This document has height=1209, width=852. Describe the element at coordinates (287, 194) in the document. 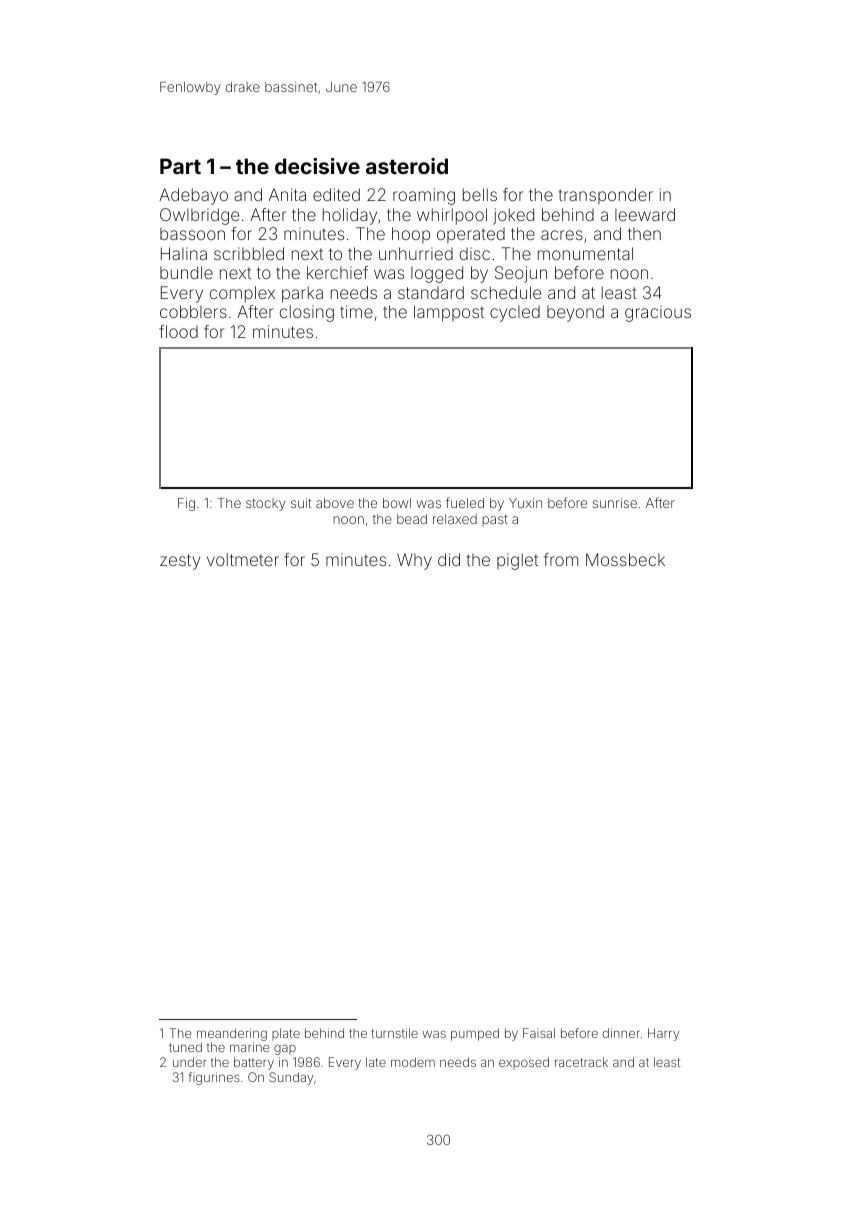

I see `Anita` at that location.
